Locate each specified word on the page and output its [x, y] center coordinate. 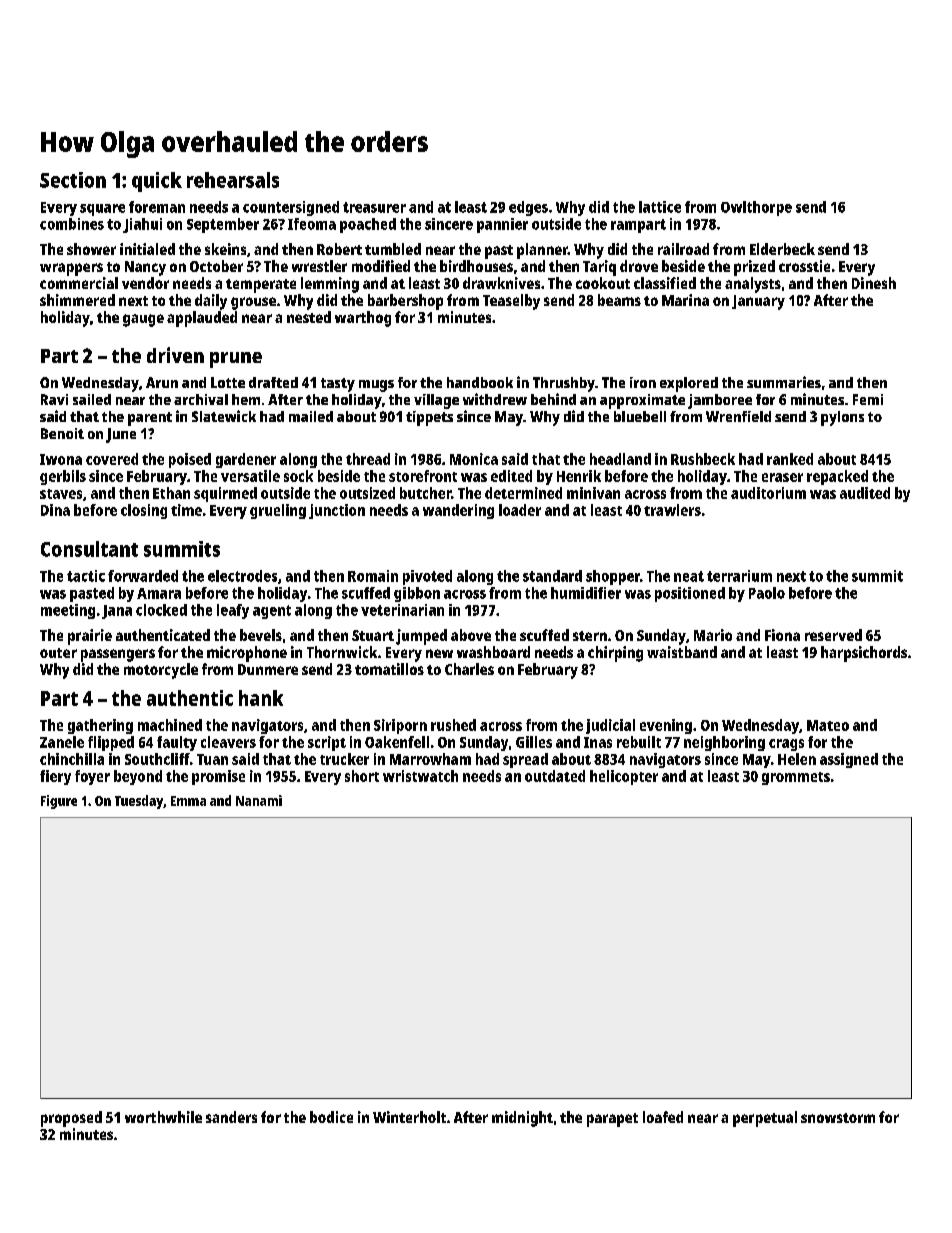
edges [528, 208]
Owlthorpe [756, 208]
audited [865, 493]
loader [520, 510]
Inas [598, 742]
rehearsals [233, 180]
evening [666, 726]
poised [190, 460]
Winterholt [409, 1117]
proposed [71, 1119]
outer [58, 653]
